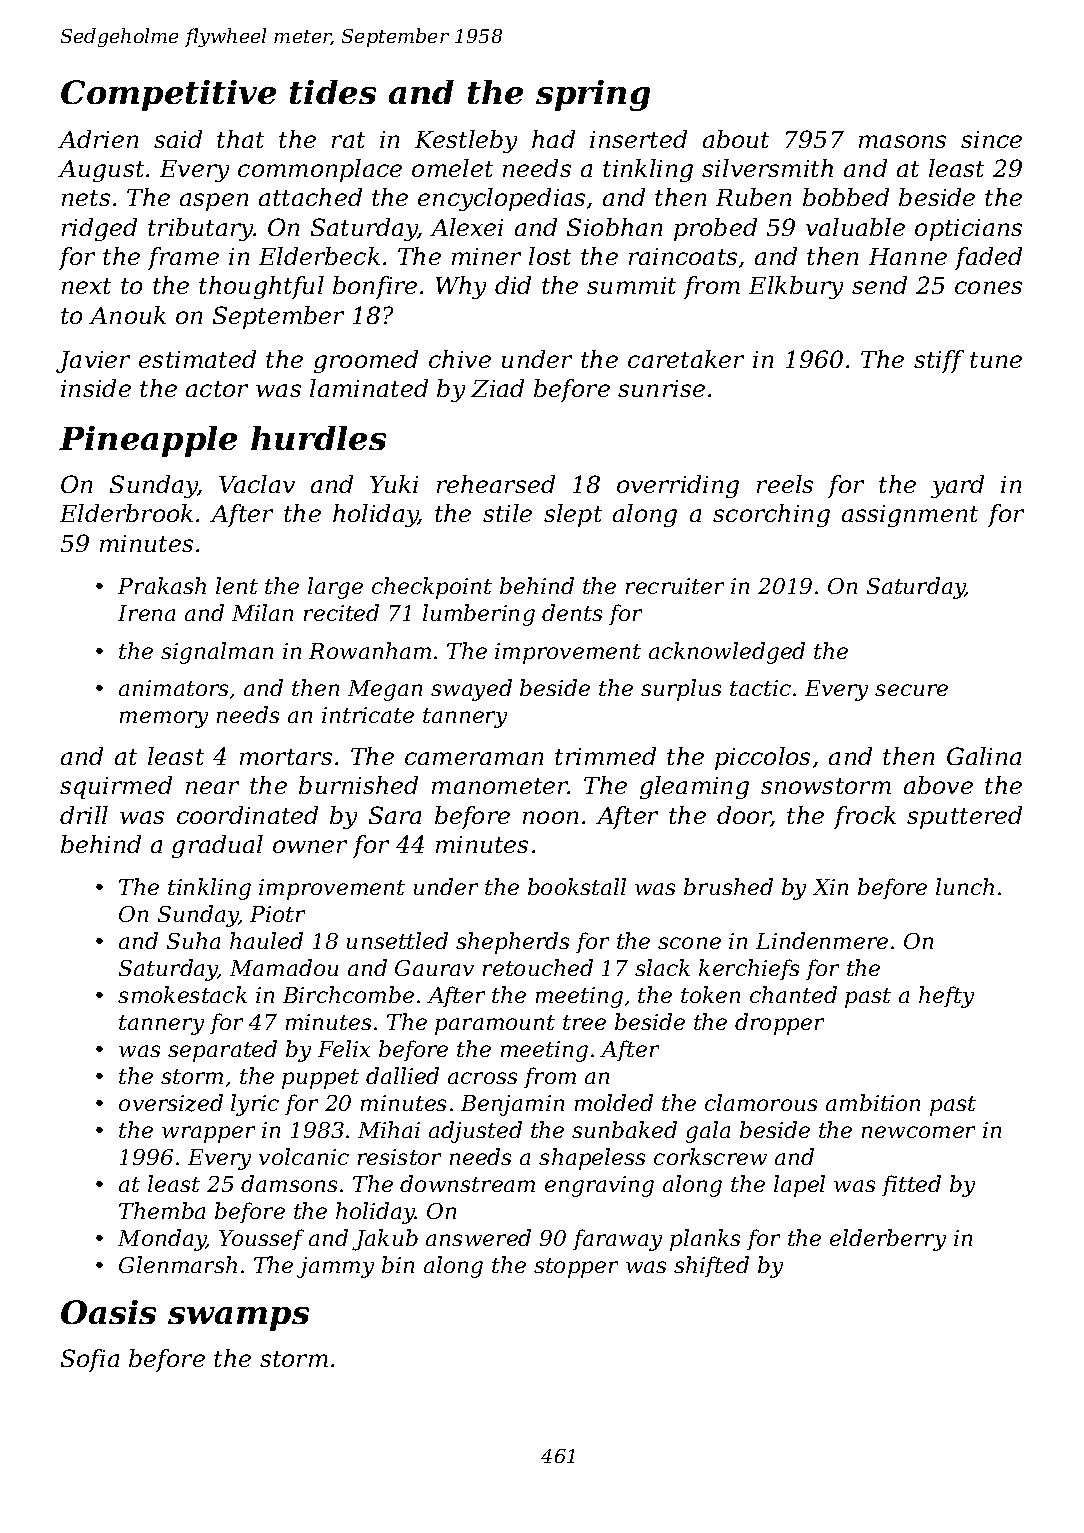 Image resolution: width=1084 pixels, height=1533 pixels. Describe the element at coordinates (86, 198) in the screenshot. I see `nets` at that location.
